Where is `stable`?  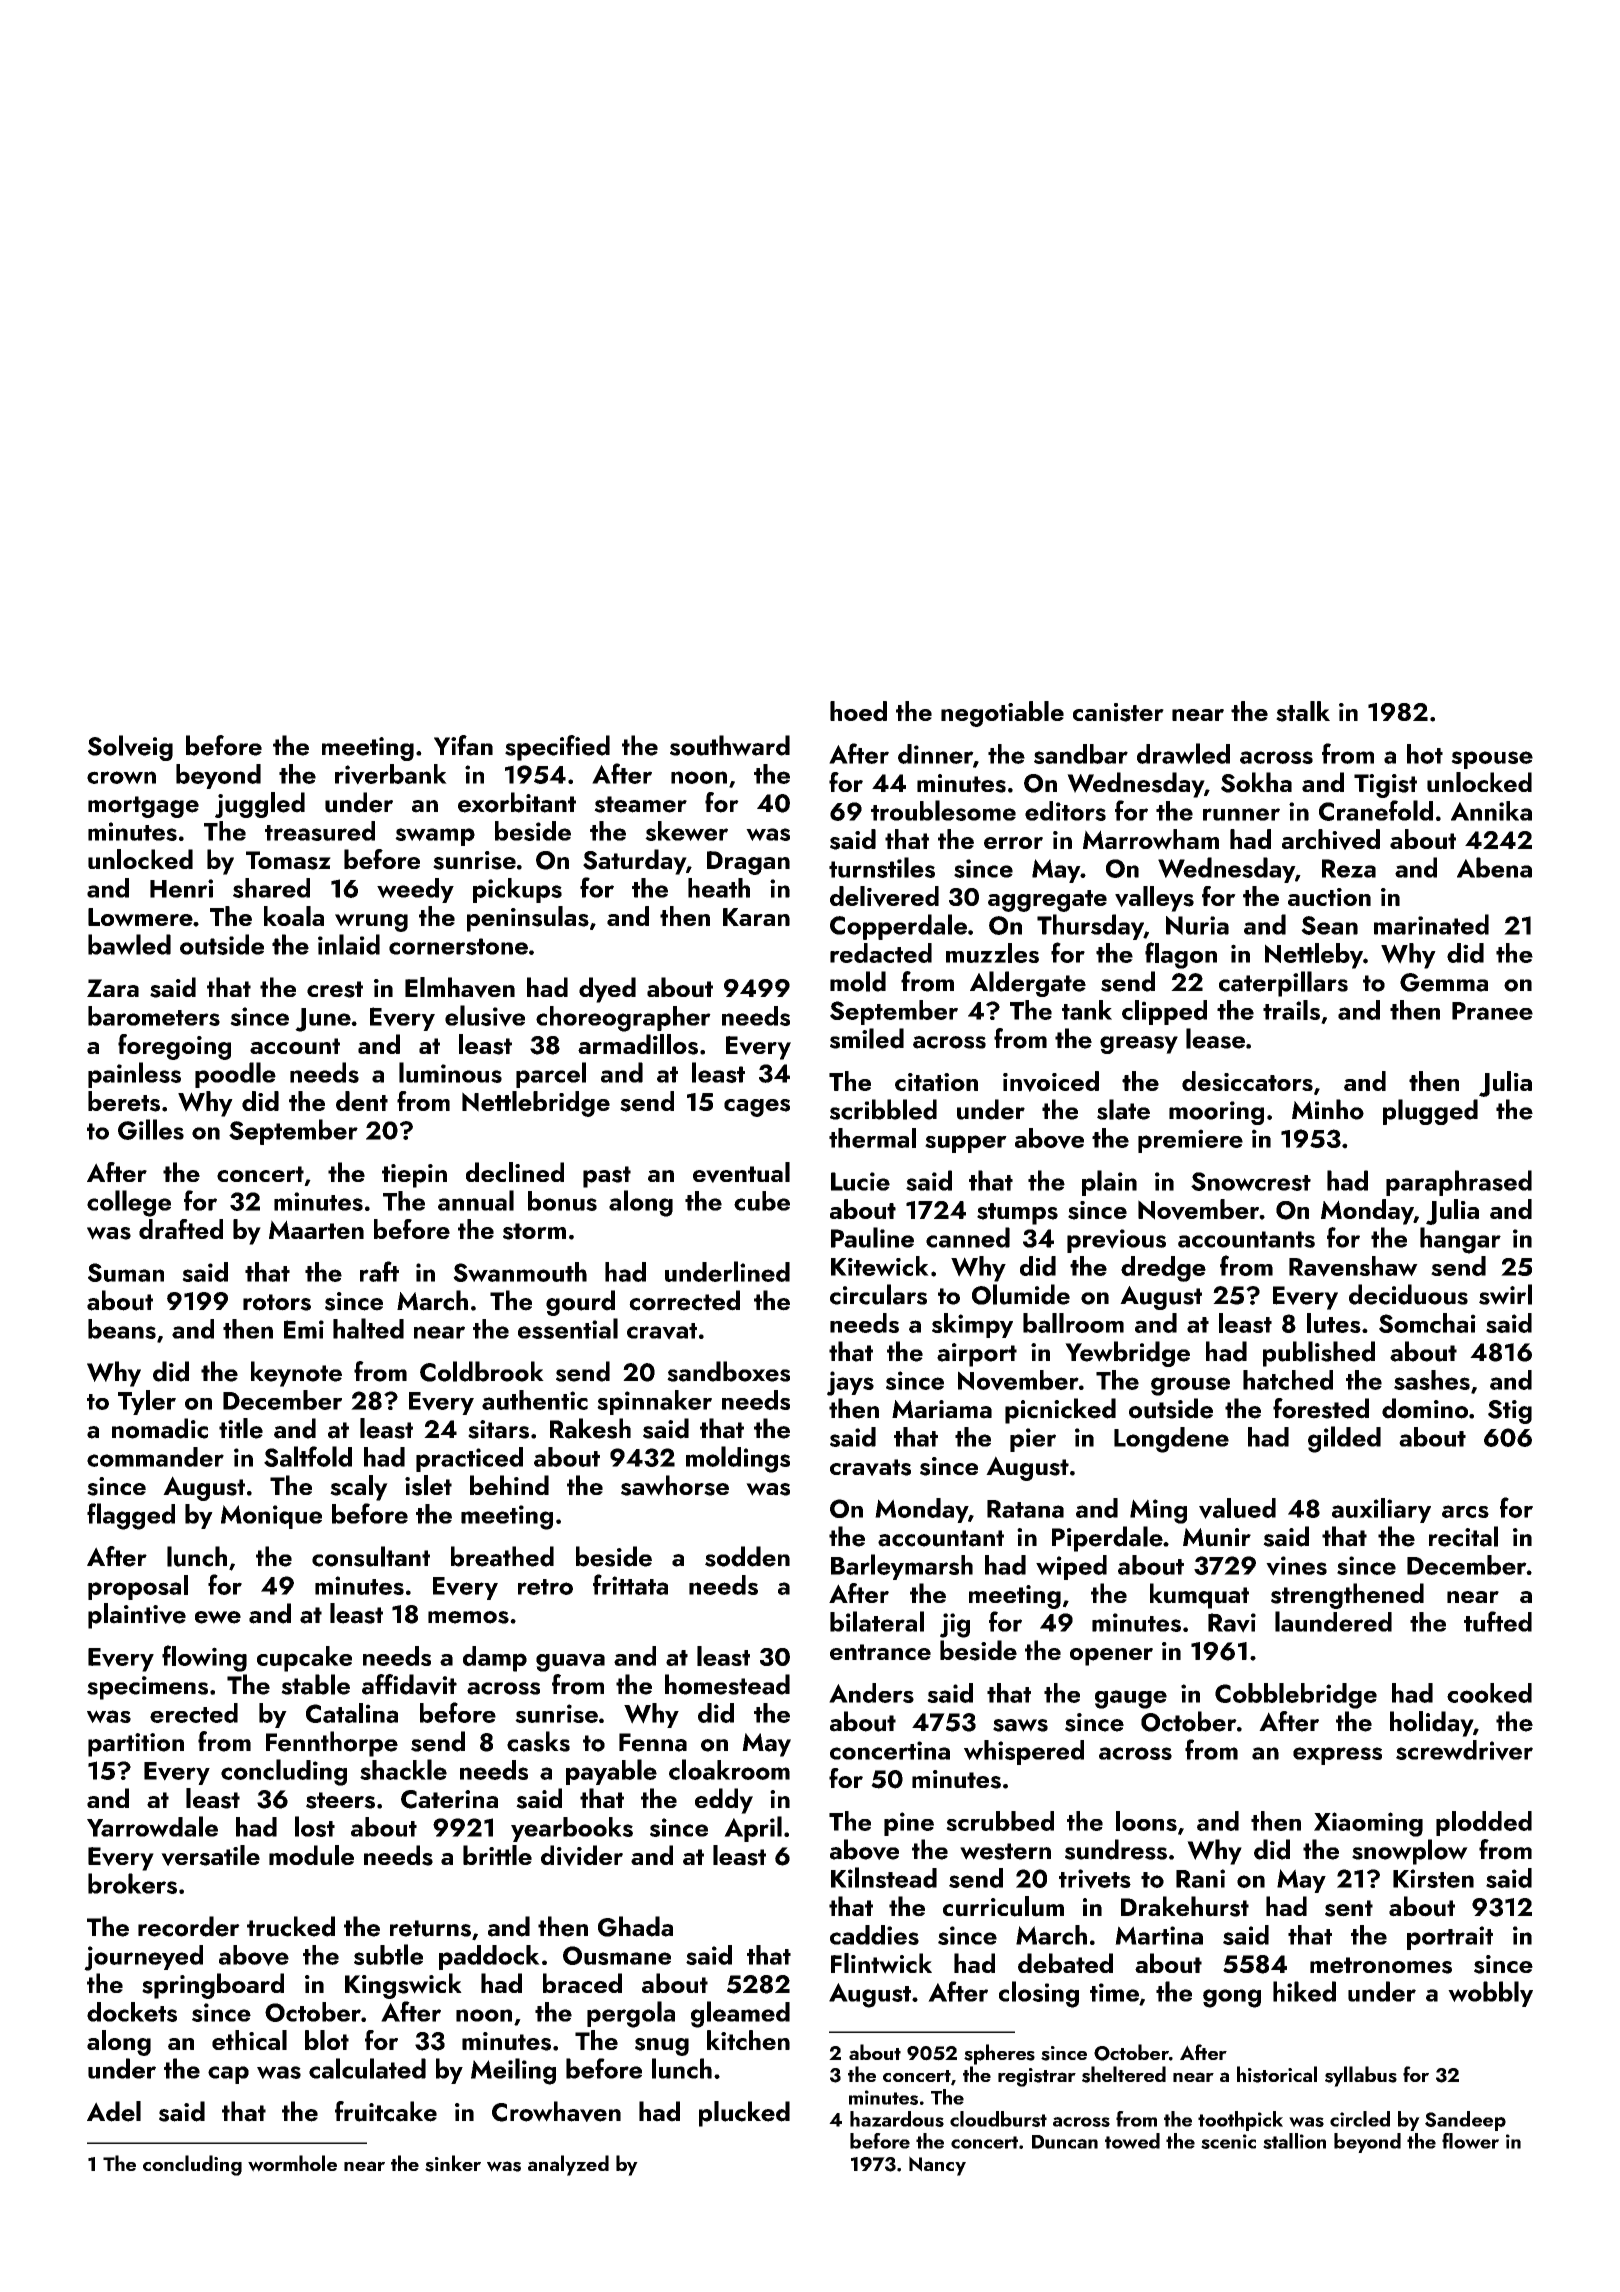 stable is located at coordinates (315, 1684).
